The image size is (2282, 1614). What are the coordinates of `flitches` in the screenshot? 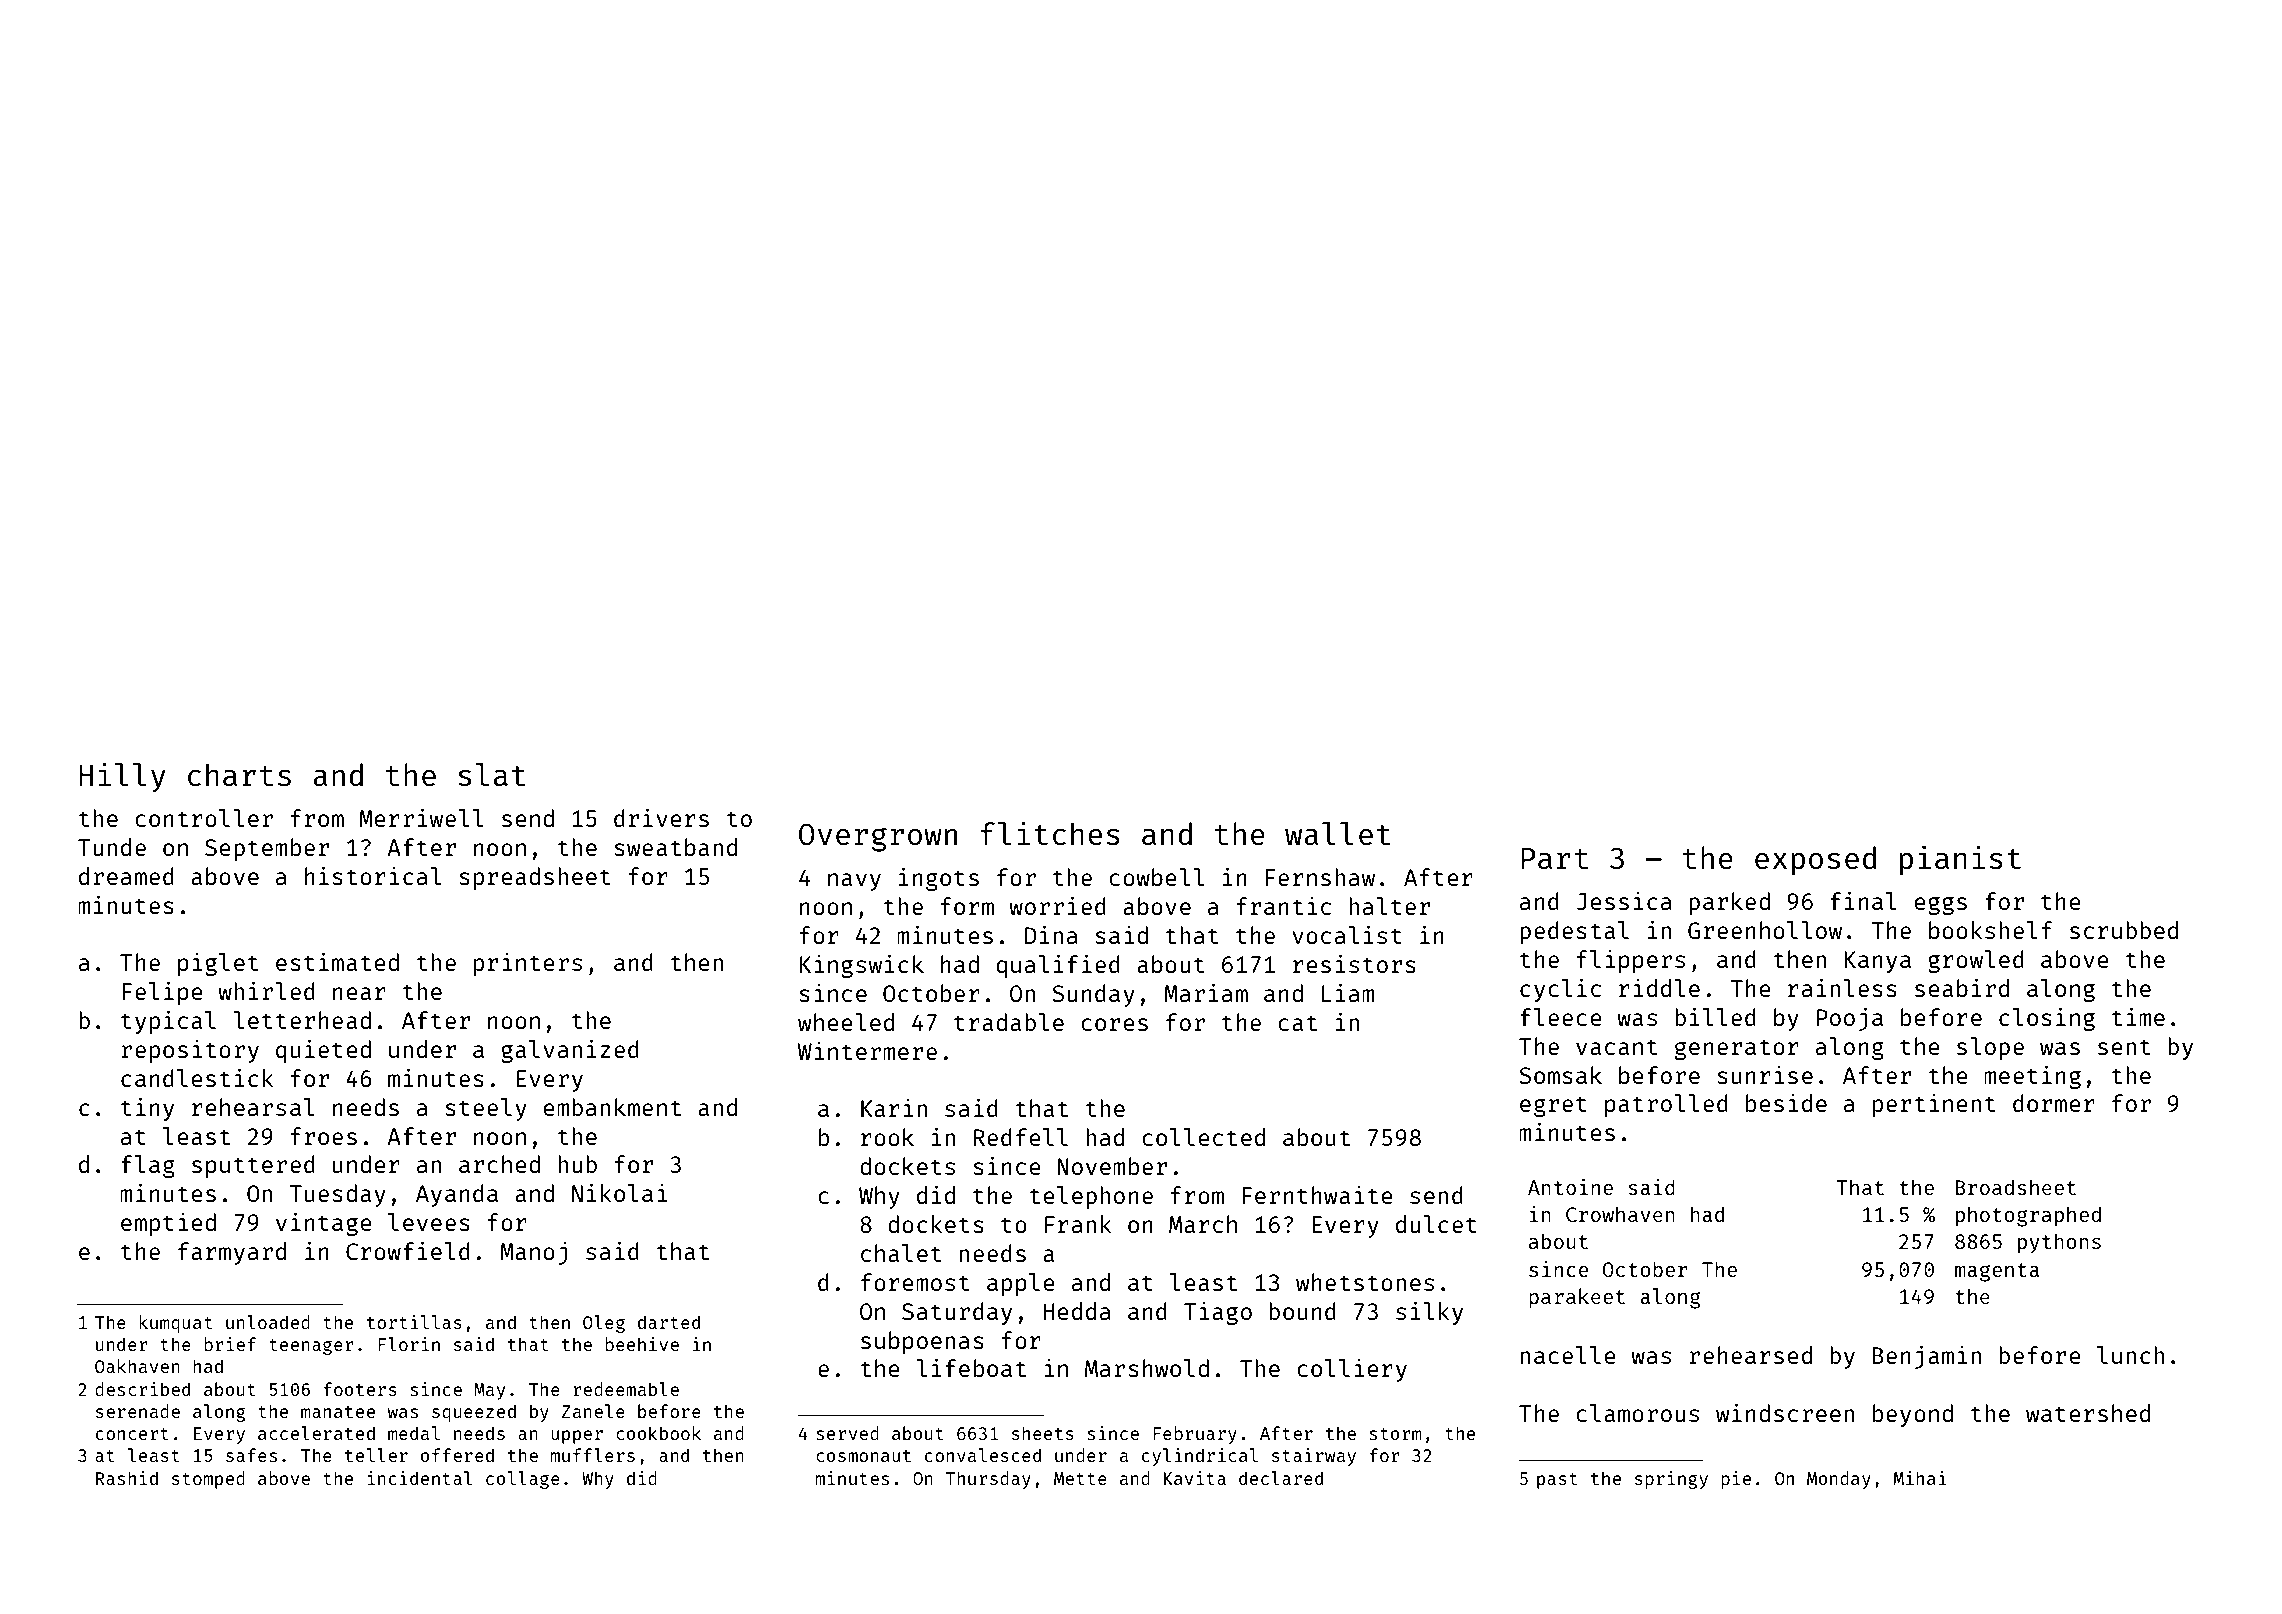 It's located at (1050, 833).
